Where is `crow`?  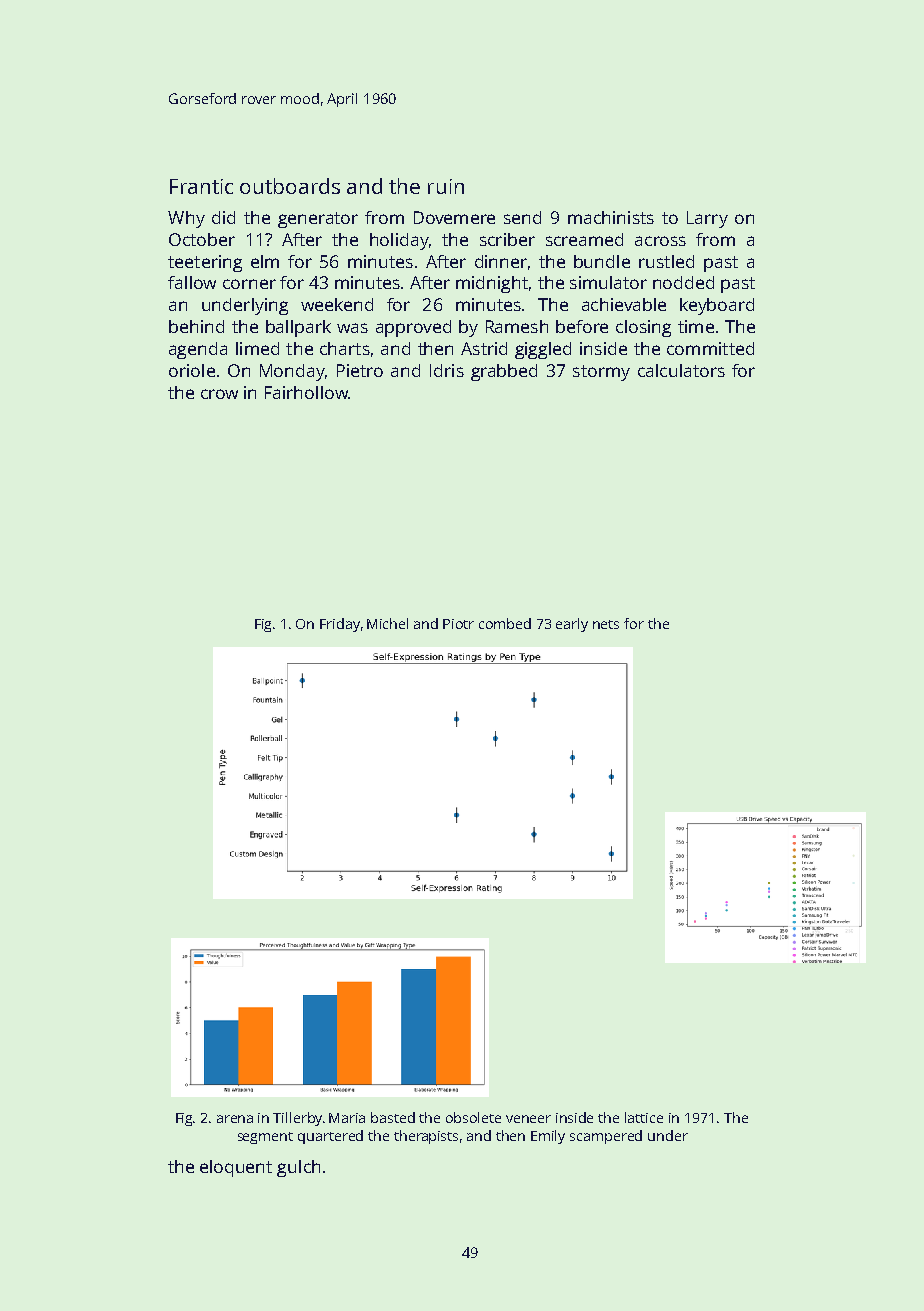 crow is located at coordinates (219, 394).
